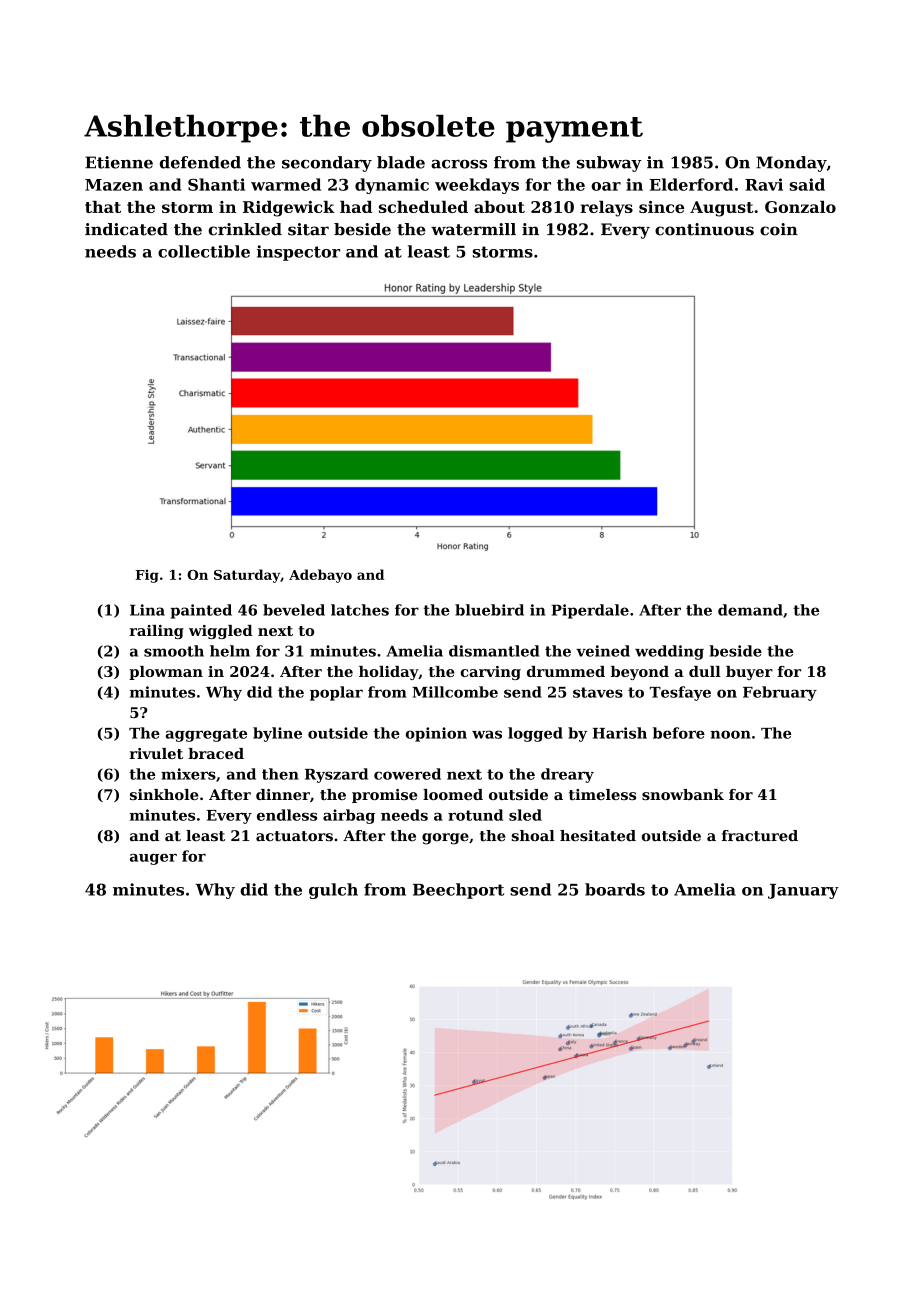  I want to click on said, so click(807, 184).
